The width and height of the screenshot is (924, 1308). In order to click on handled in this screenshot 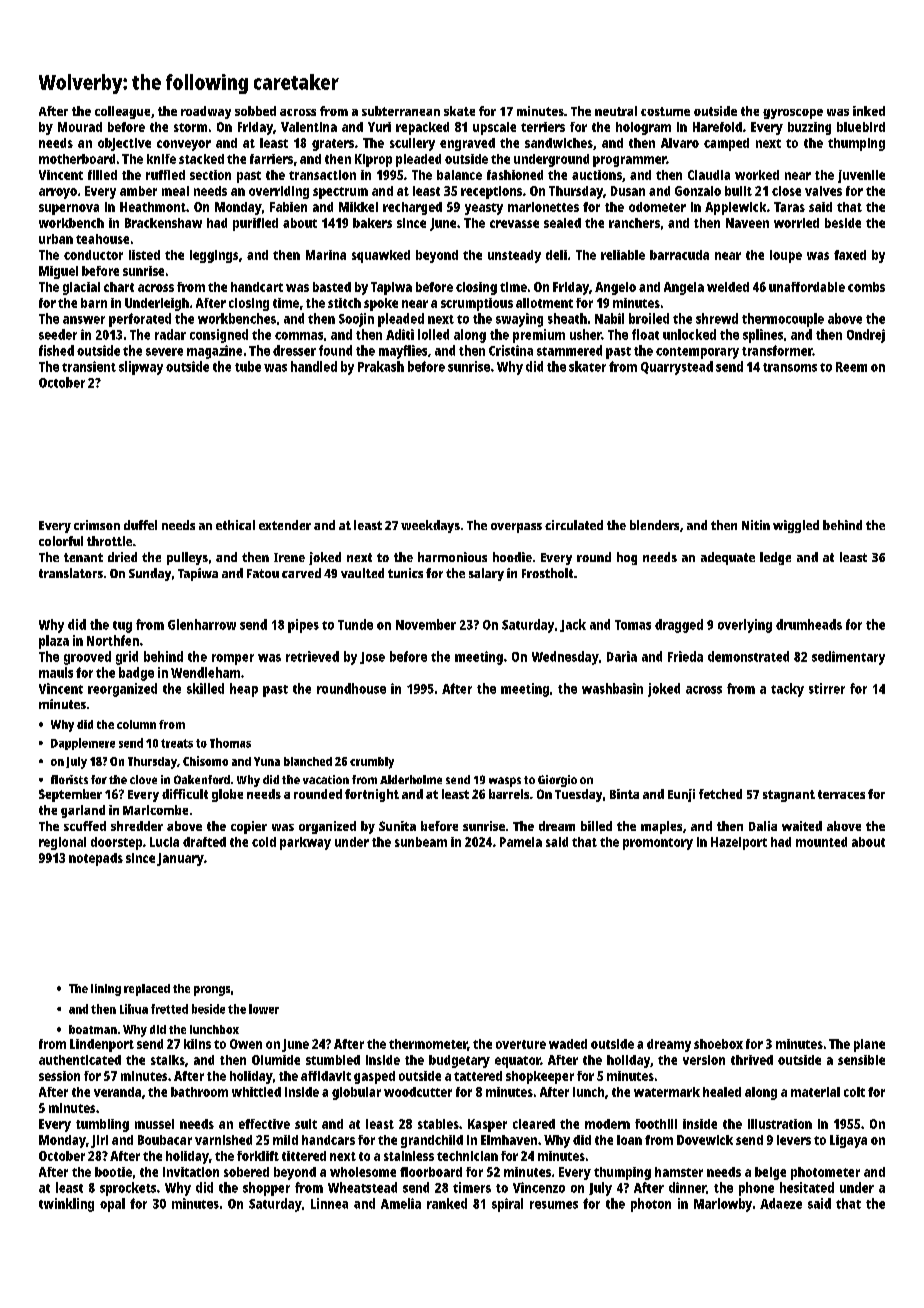, I will do `click(314, 366)`.
